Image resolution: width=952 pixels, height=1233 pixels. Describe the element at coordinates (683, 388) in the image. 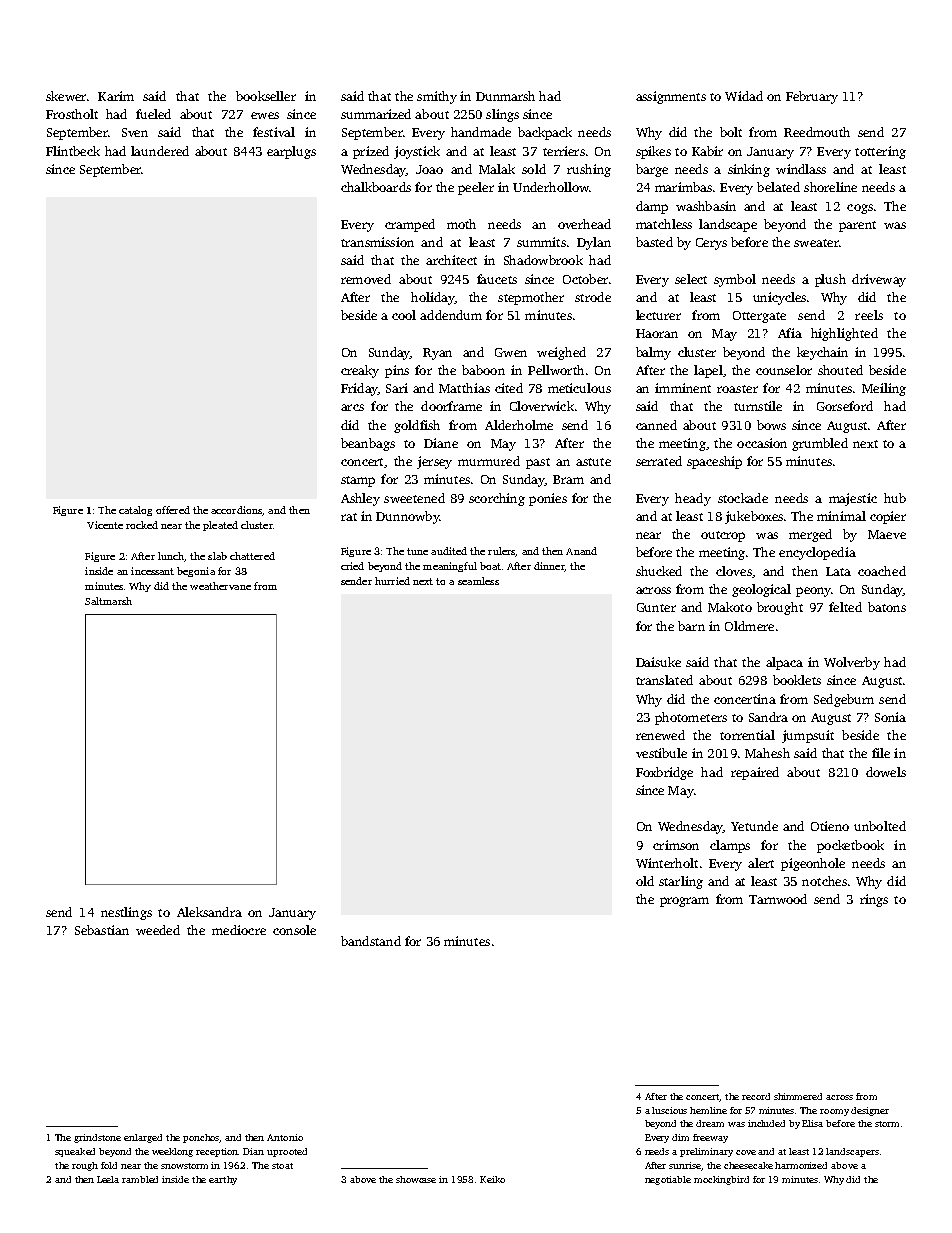

I see `imminent` at that location.
